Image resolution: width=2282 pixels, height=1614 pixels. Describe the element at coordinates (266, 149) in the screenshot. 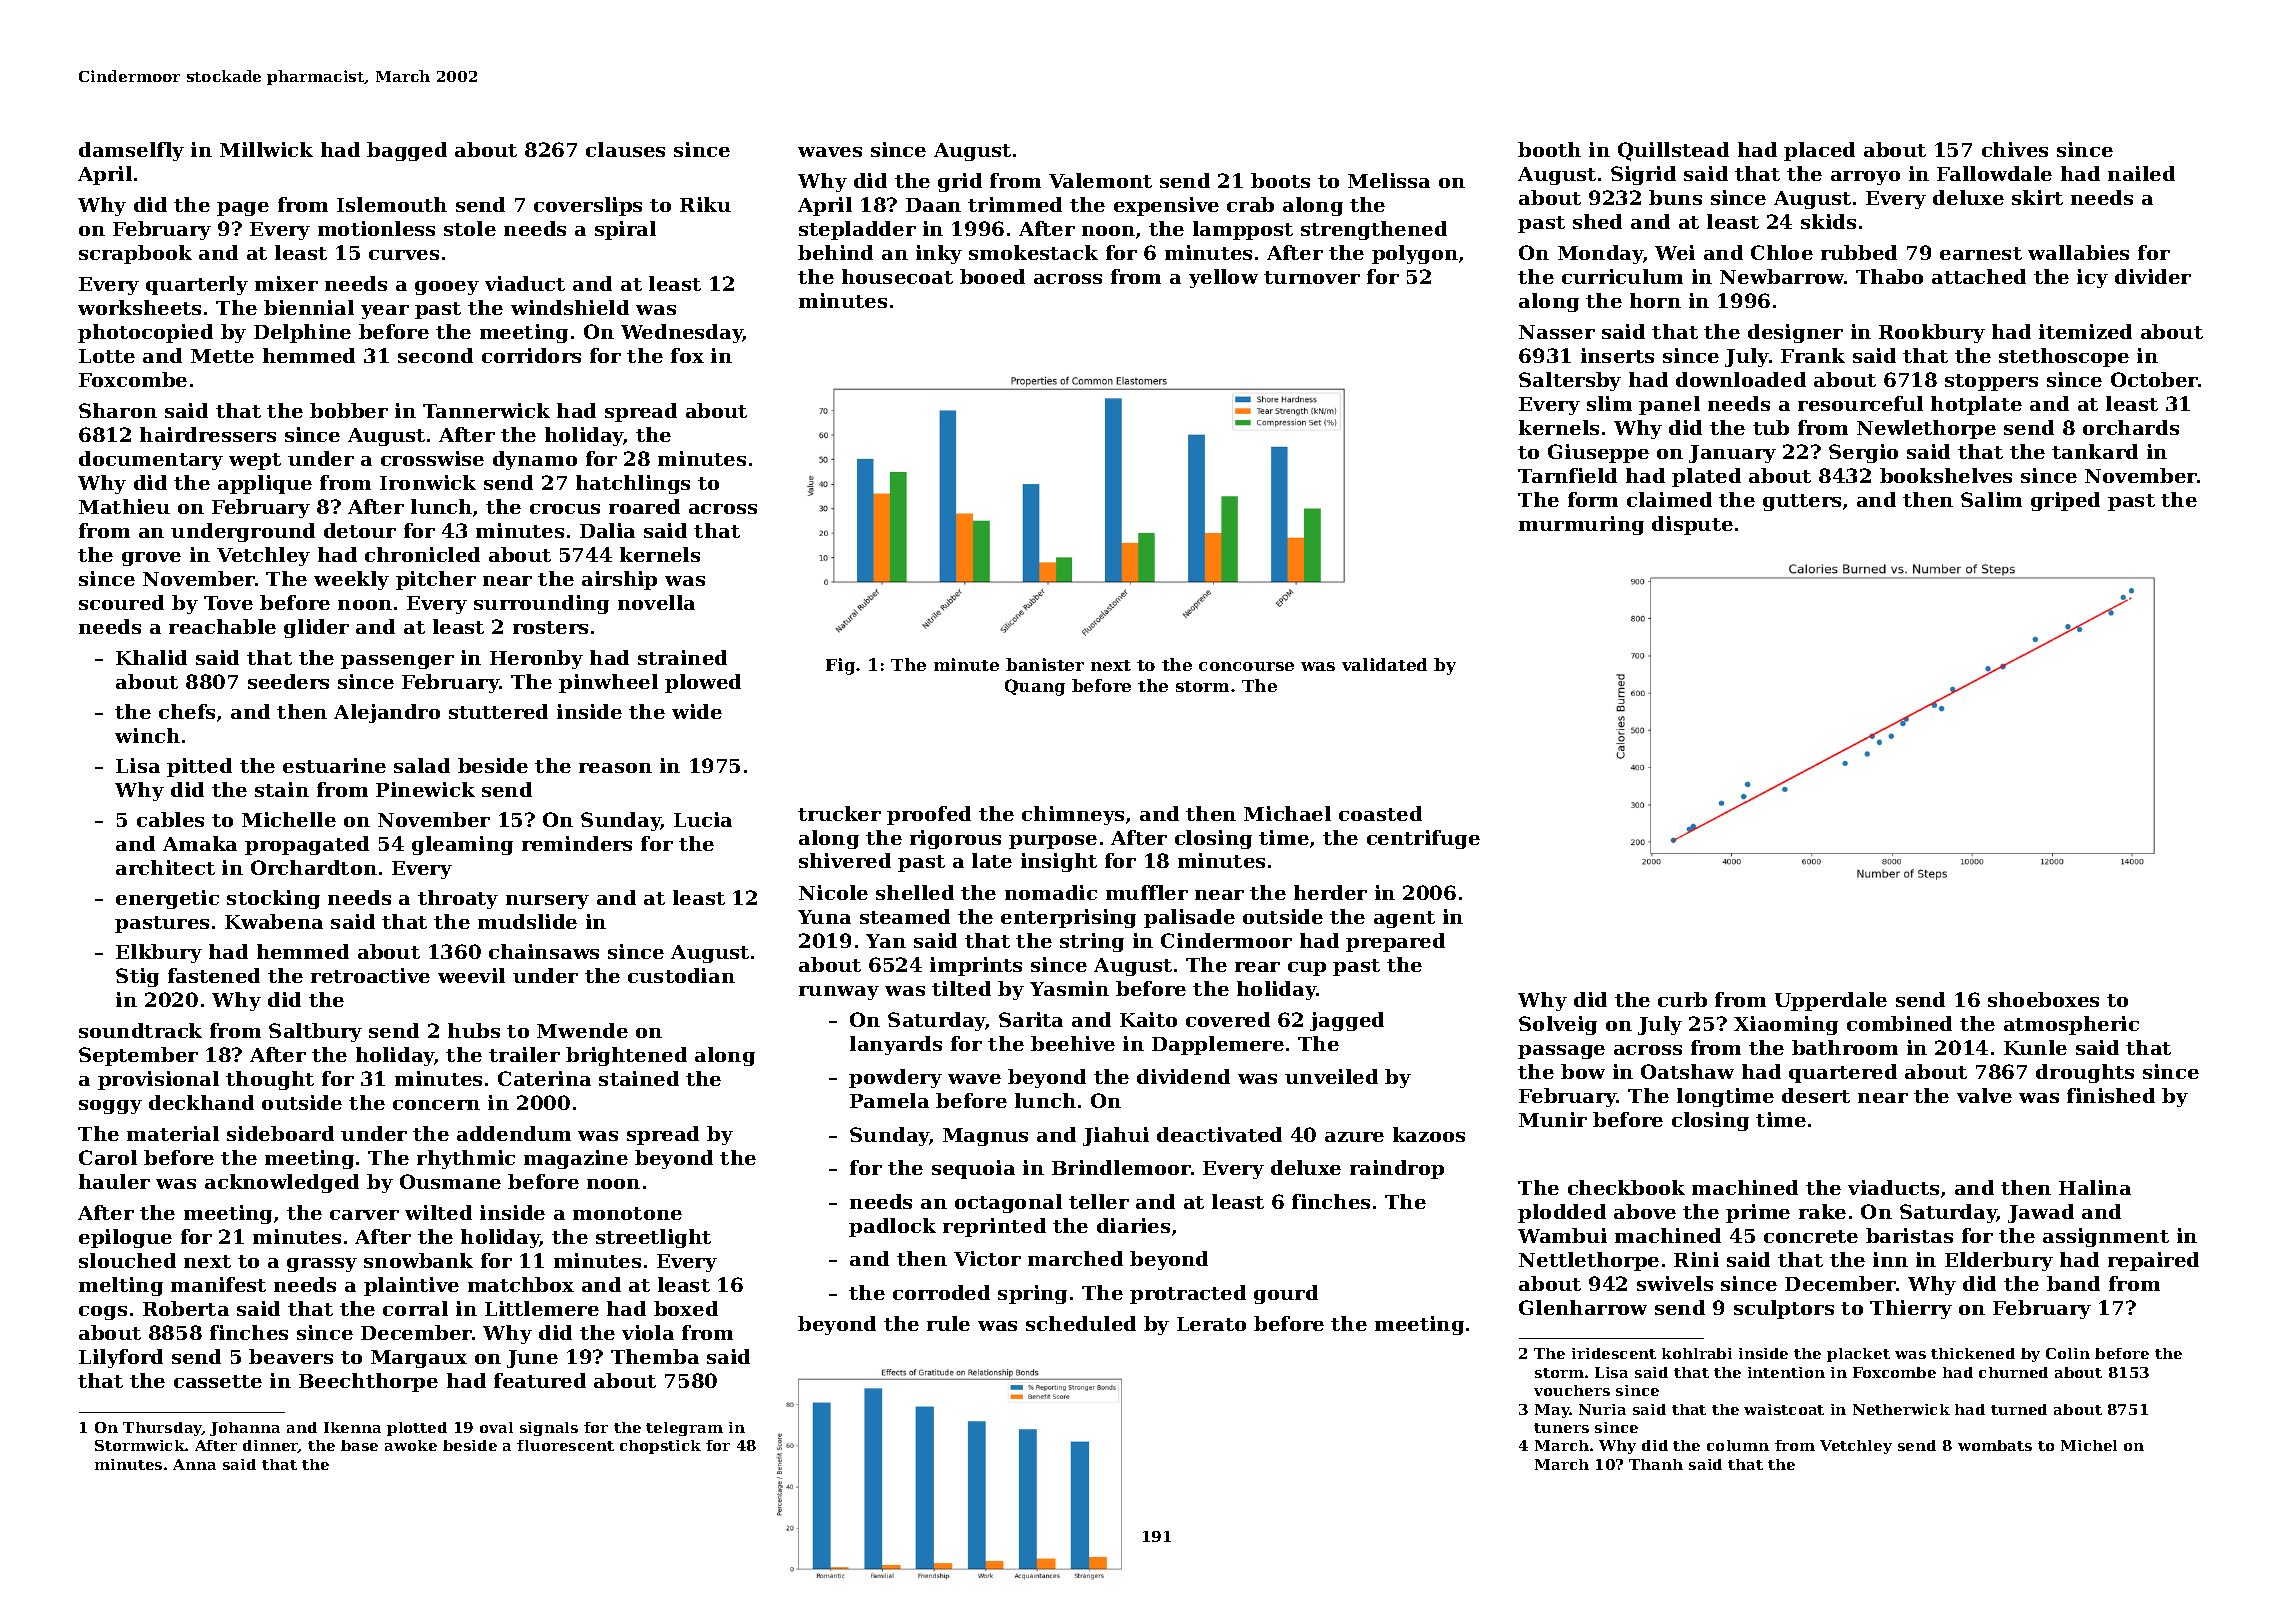

I see `Millwick` at that location.
